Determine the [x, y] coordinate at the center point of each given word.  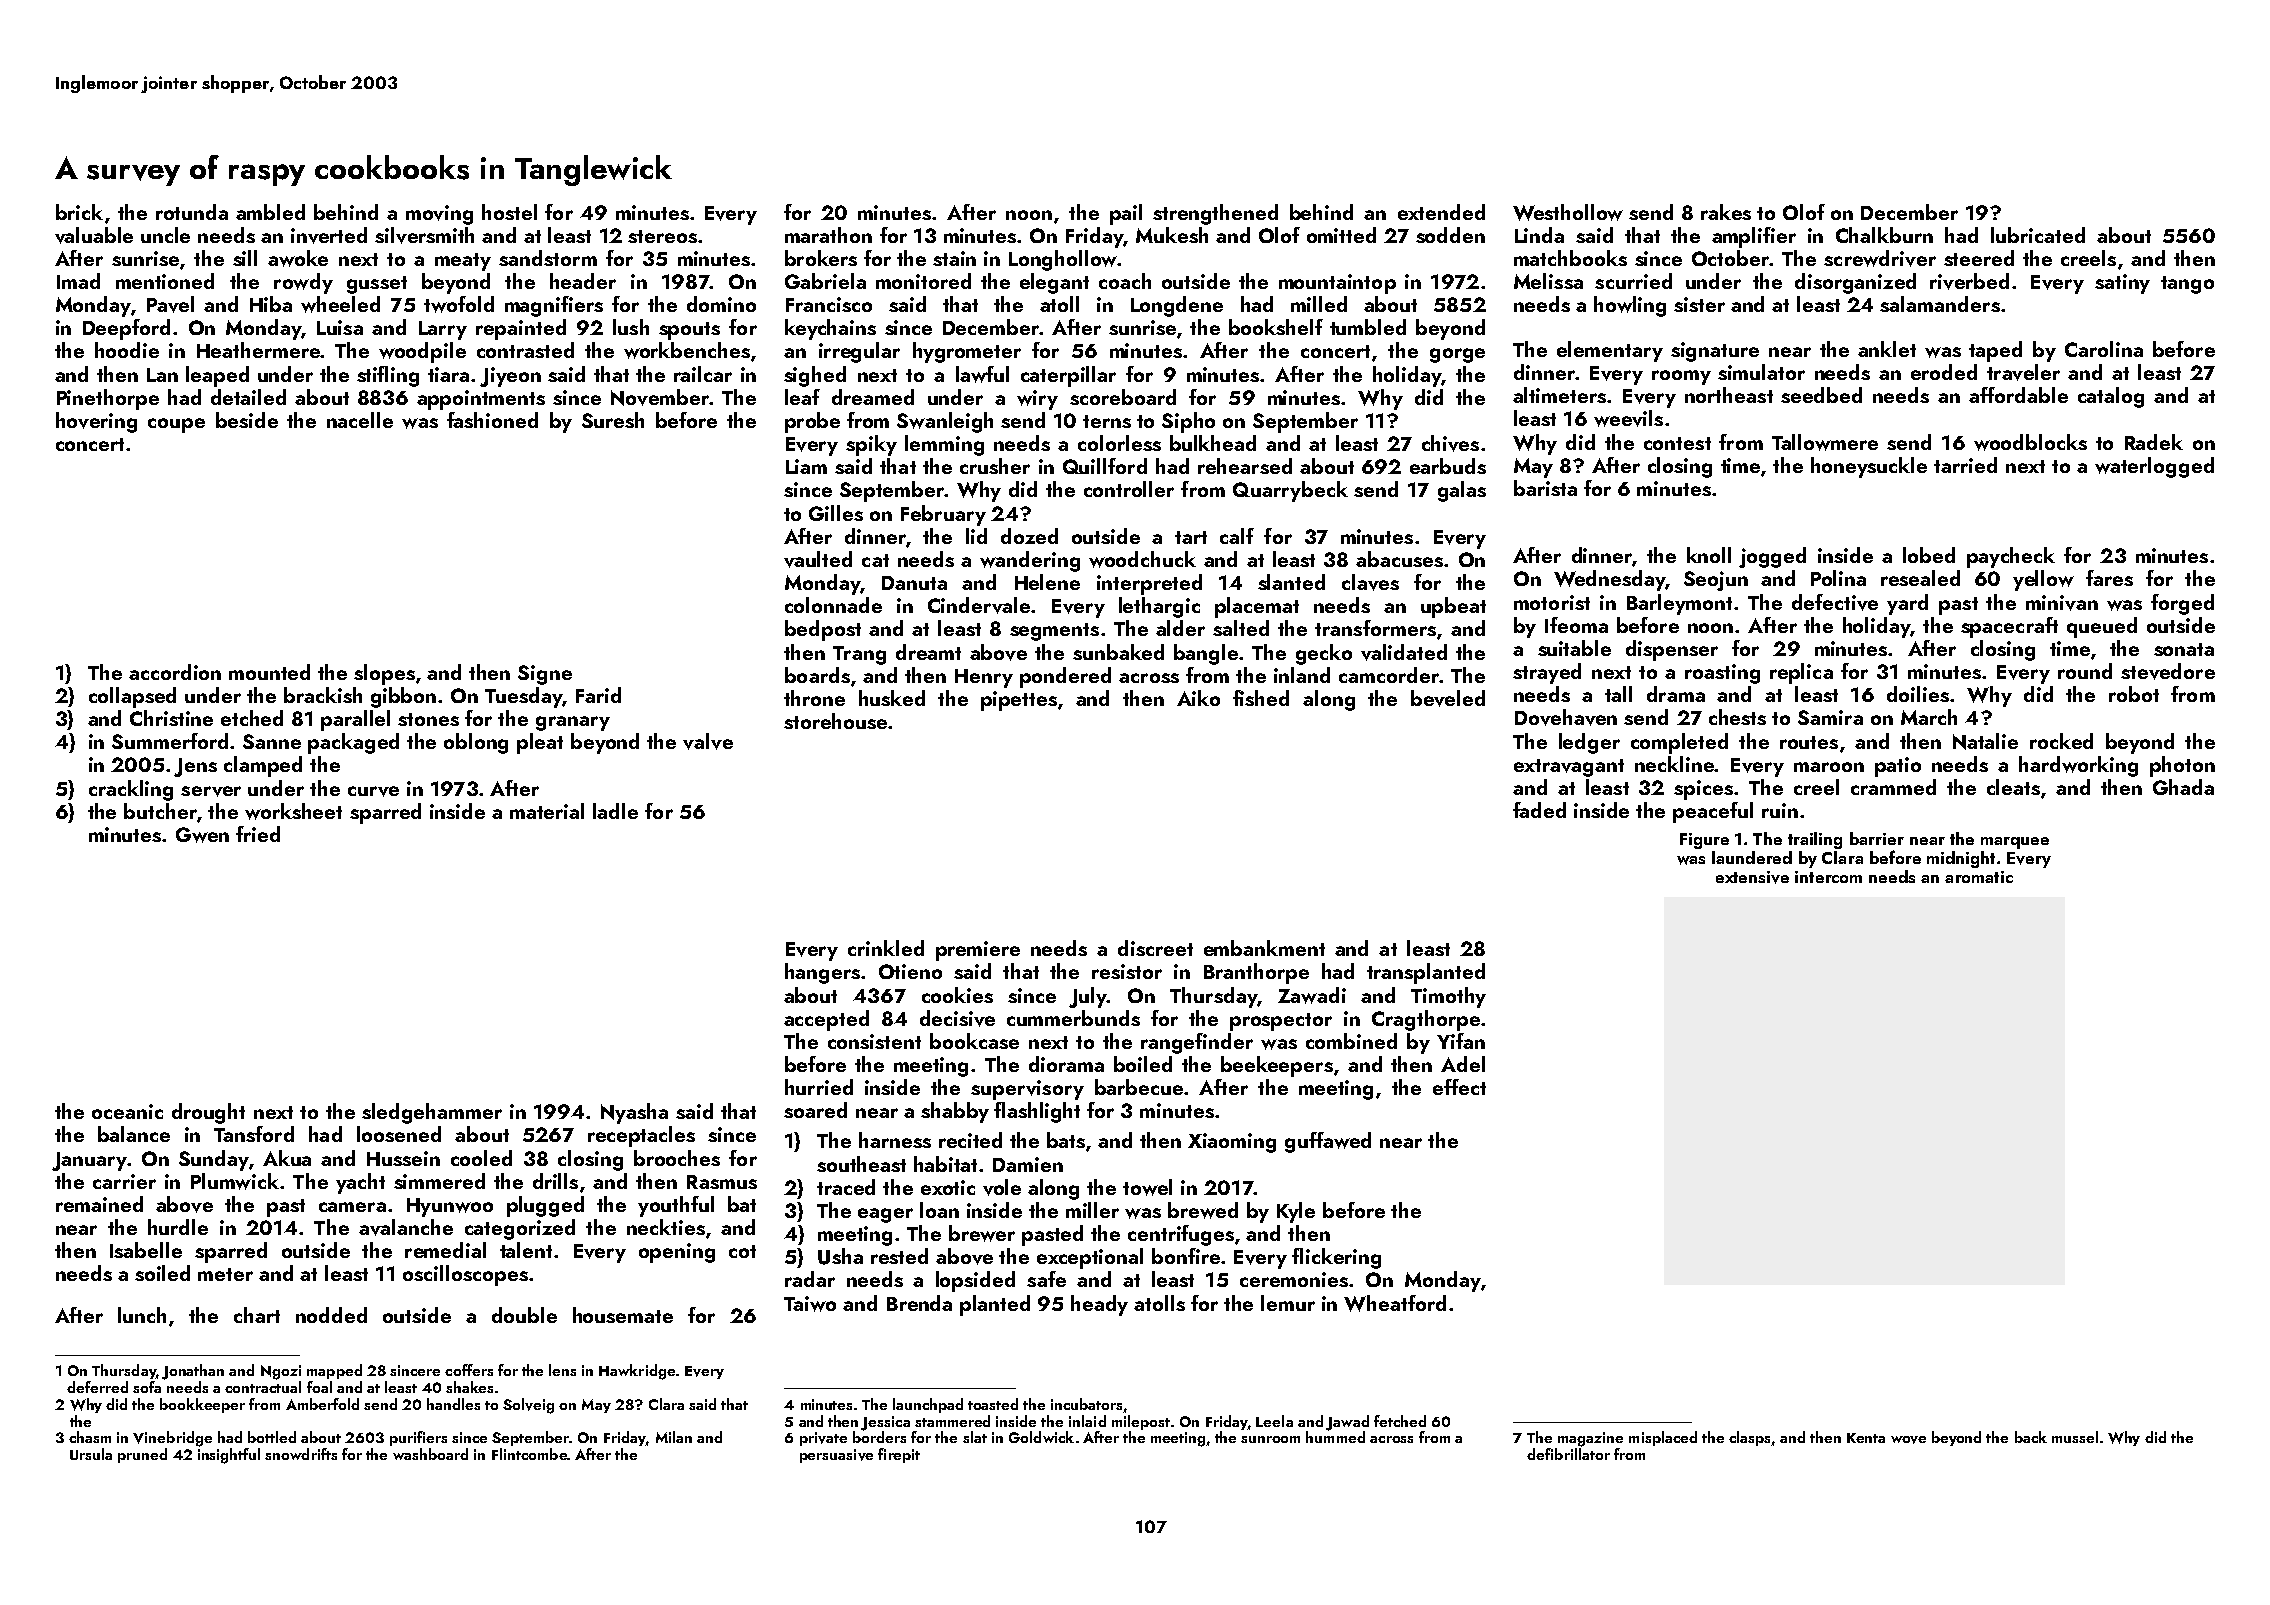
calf [1237, 536]
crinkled [886, 948]
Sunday [214, 1160]
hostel [509, 212]
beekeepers [1277, 1066]
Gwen [202, 835]
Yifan [1461, 1041]
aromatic [1979, 877]
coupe [176, 425]
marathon [828, 235]
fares [2109, 578]
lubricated [2038, 235]
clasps [1749, 1438]
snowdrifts [301, 1454]
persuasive [836, 1456]
